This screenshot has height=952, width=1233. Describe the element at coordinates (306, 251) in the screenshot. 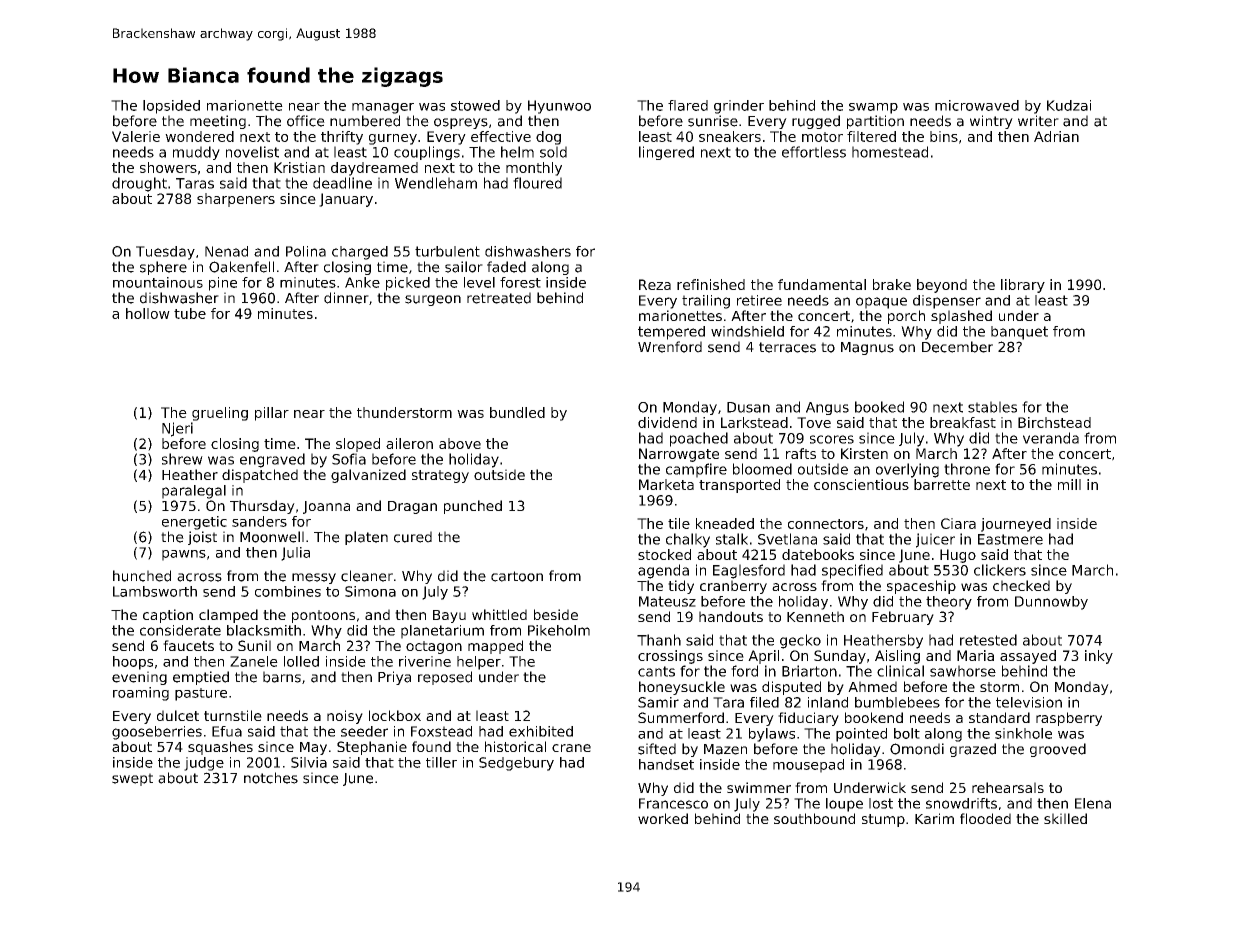

I see `Polina` at that location.
